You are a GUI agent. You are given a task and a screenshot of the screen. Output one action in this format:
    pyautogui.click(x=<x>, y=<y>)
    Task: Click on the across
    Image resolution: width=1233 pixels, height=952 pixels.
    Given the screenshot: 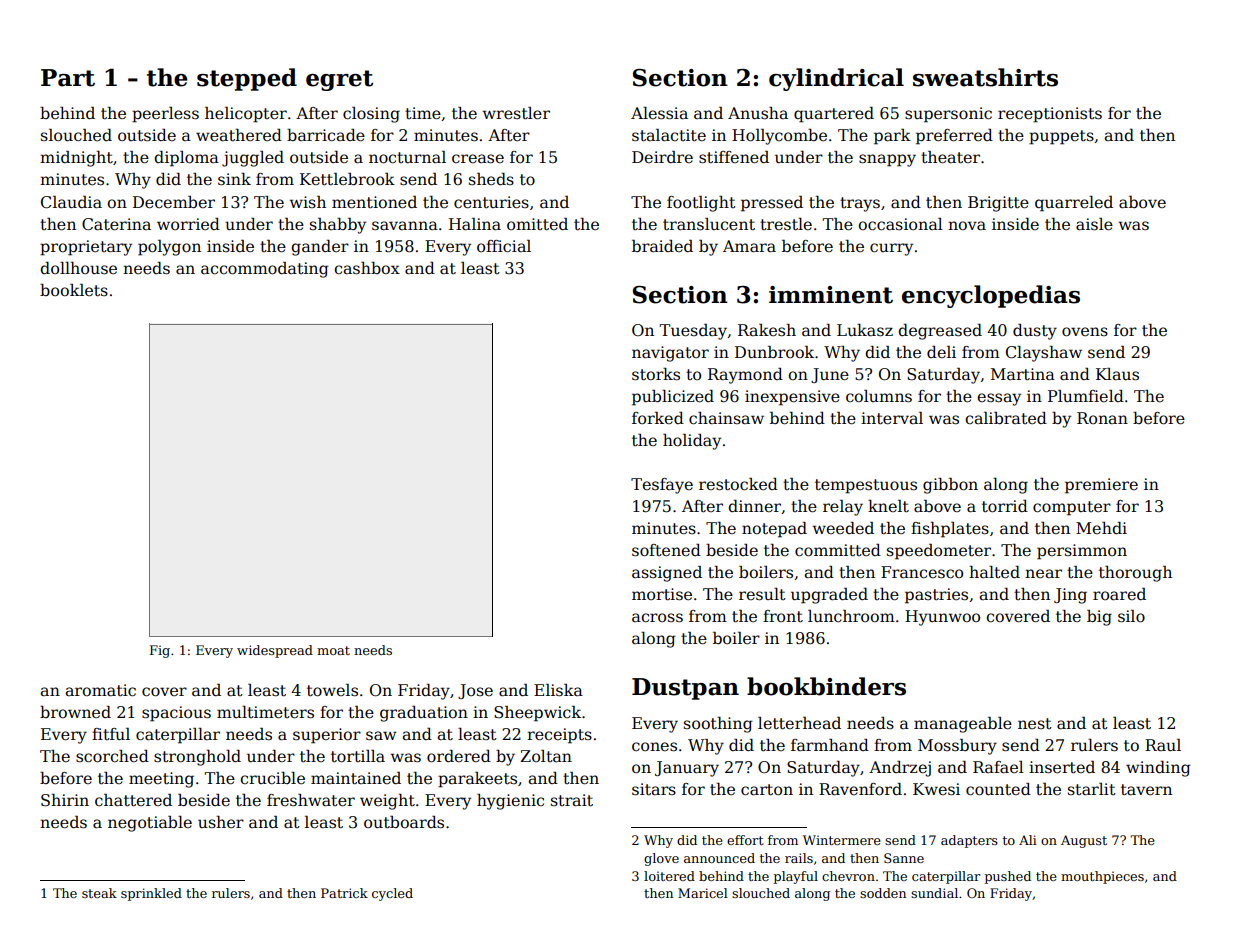 What is the action you would take?
    pyautogui.click(x=657, y=618)
